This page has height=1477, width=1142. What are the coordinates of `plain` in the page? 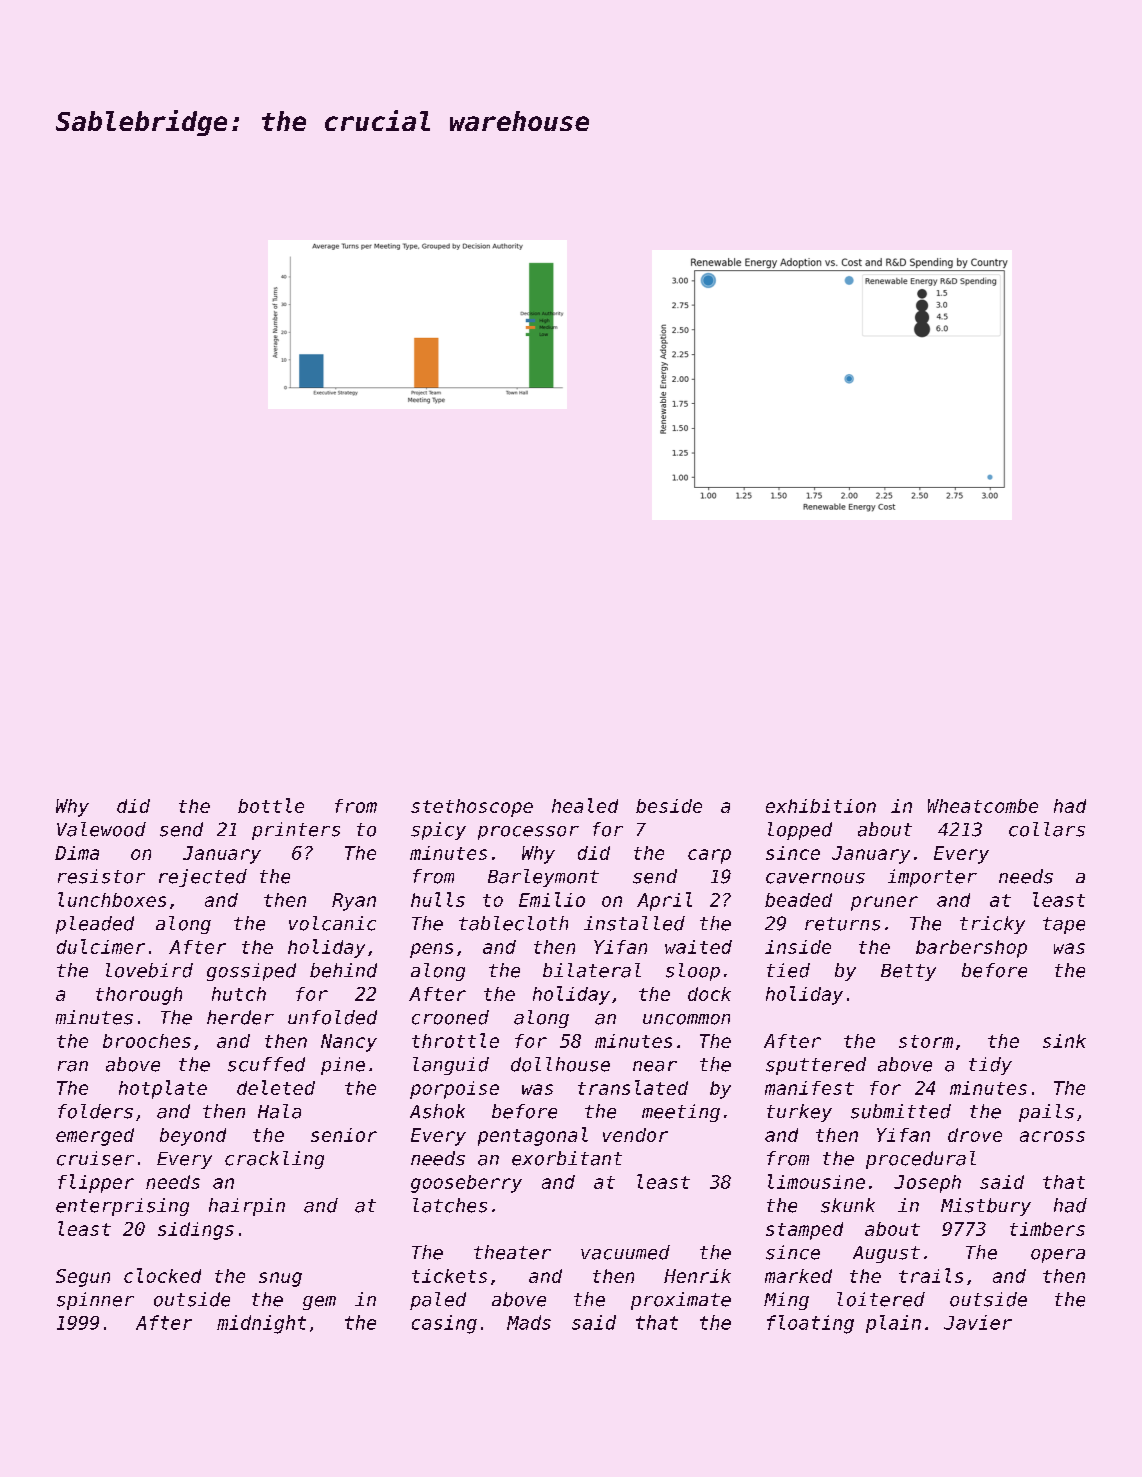 It's located at (893, 1324).
